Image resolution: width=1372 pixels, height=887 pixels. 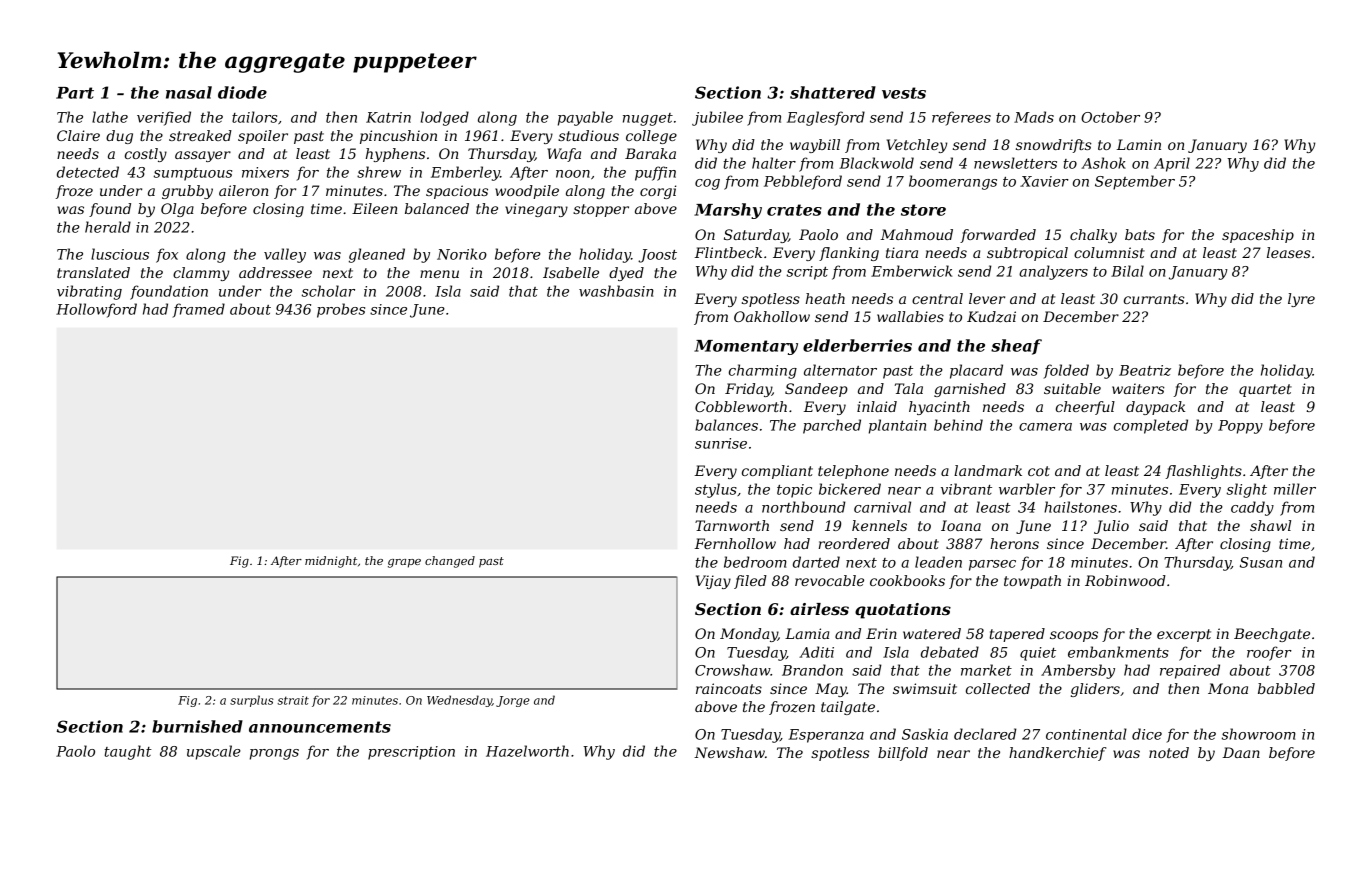 I want to click on Hollowford, so click(x=96, y=310).
